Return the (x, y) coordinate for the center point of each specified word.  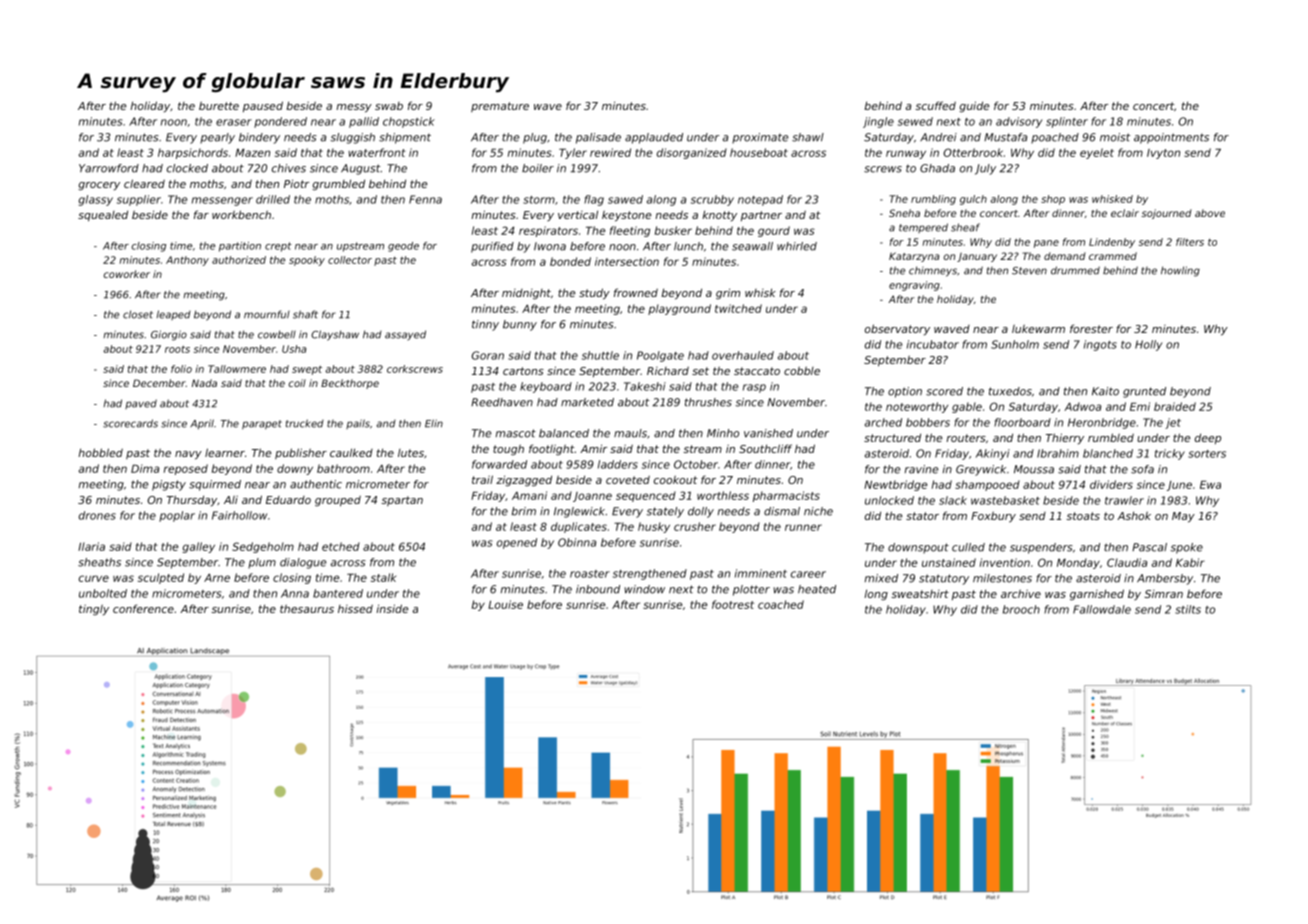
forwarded (499, 464)
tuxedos (1010, 391)
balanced (564, 433)
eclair (1125, 213)
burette (219, 106)
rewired (610, 152)
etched (341, 546)
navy (188, 455)
